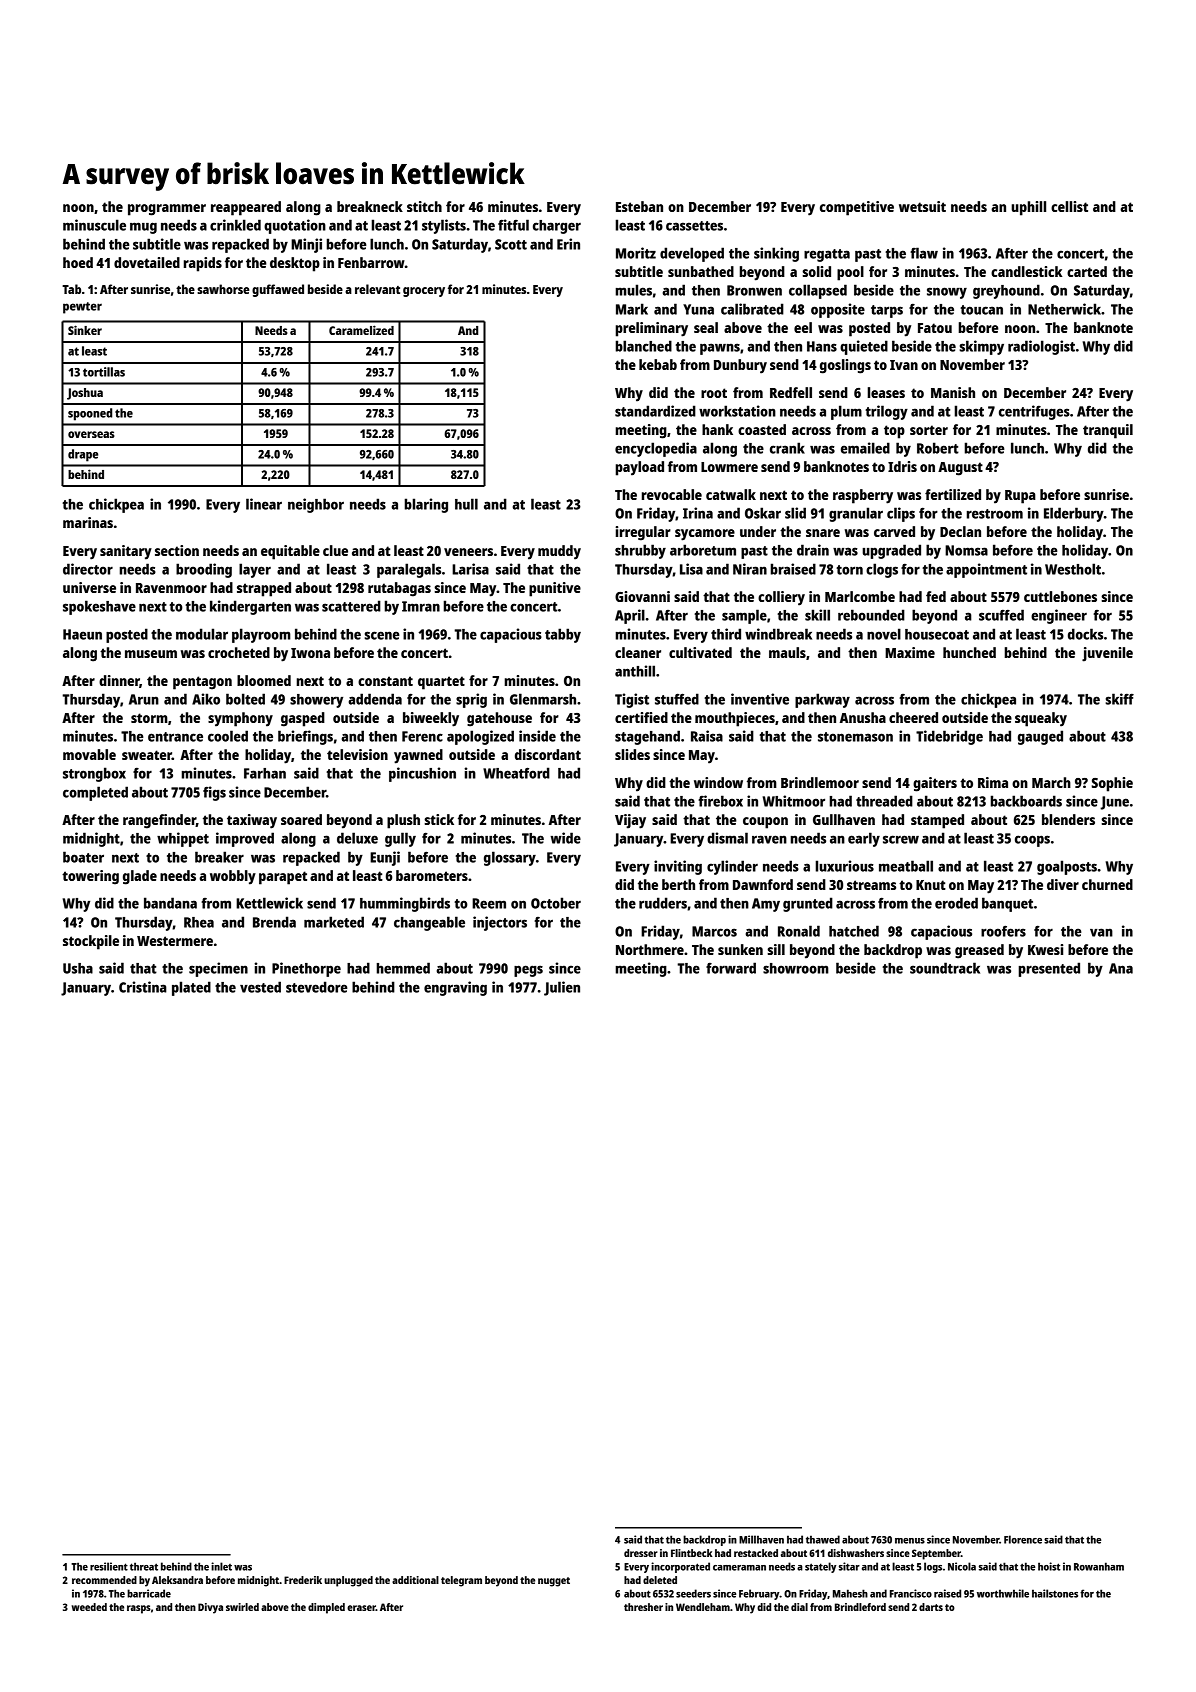  What do you see at coordinates (143, 987) in the screenshot?
I see `Cristina` at bounding box center [143, 987].
